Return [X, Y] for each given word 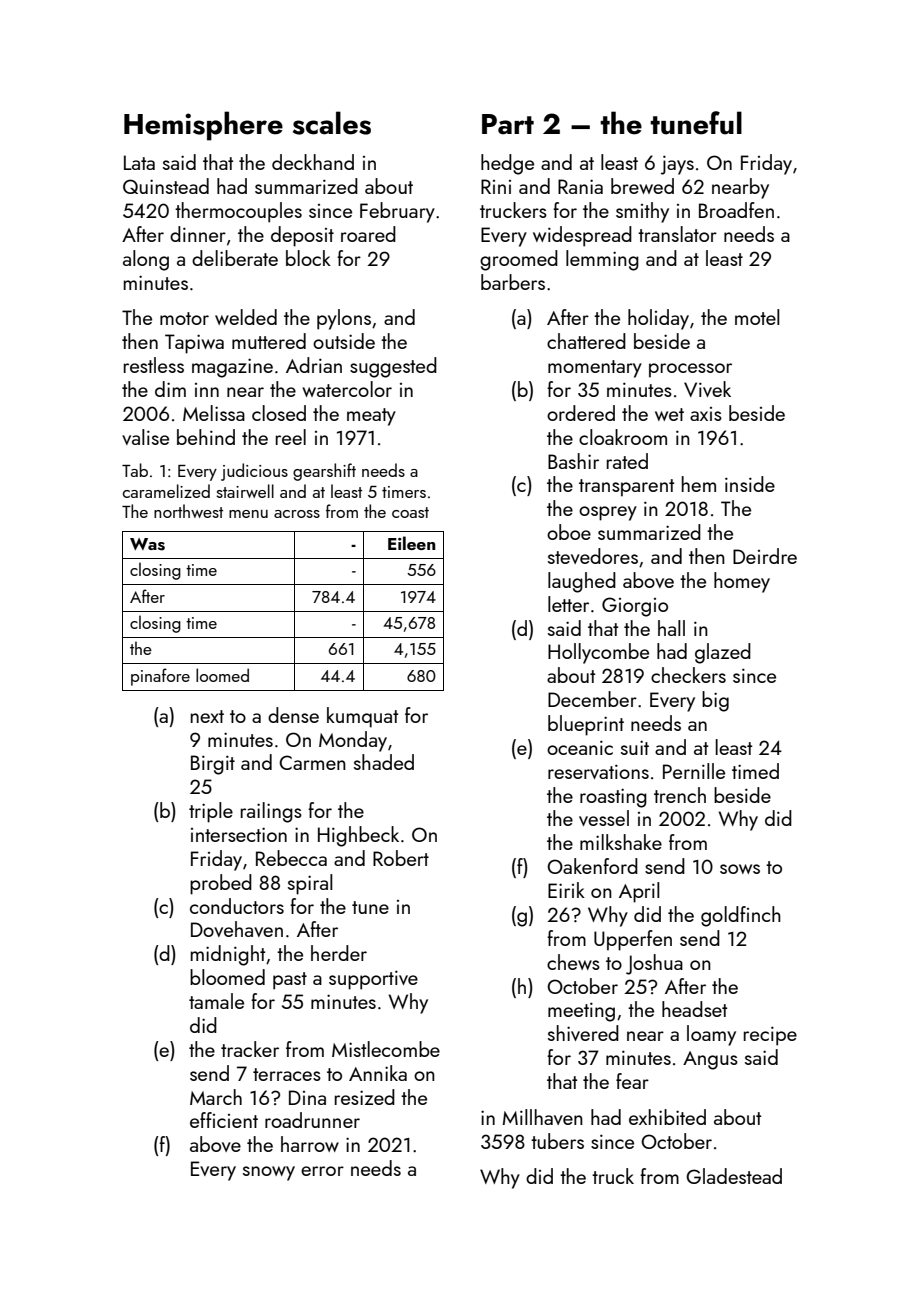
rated [627, 461]
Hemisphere [203, 126]
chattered [586, 341]
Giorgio [635, 607]
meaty [371, 417]
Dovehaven [237, 929]
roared [368, 234]
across [297, 514]
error [322, 1171]
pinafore [160, 677]
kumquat [362, 717]
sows [740, 869]
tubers [557, 1141]
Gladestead [734, 1176]
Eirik [566, 890]
